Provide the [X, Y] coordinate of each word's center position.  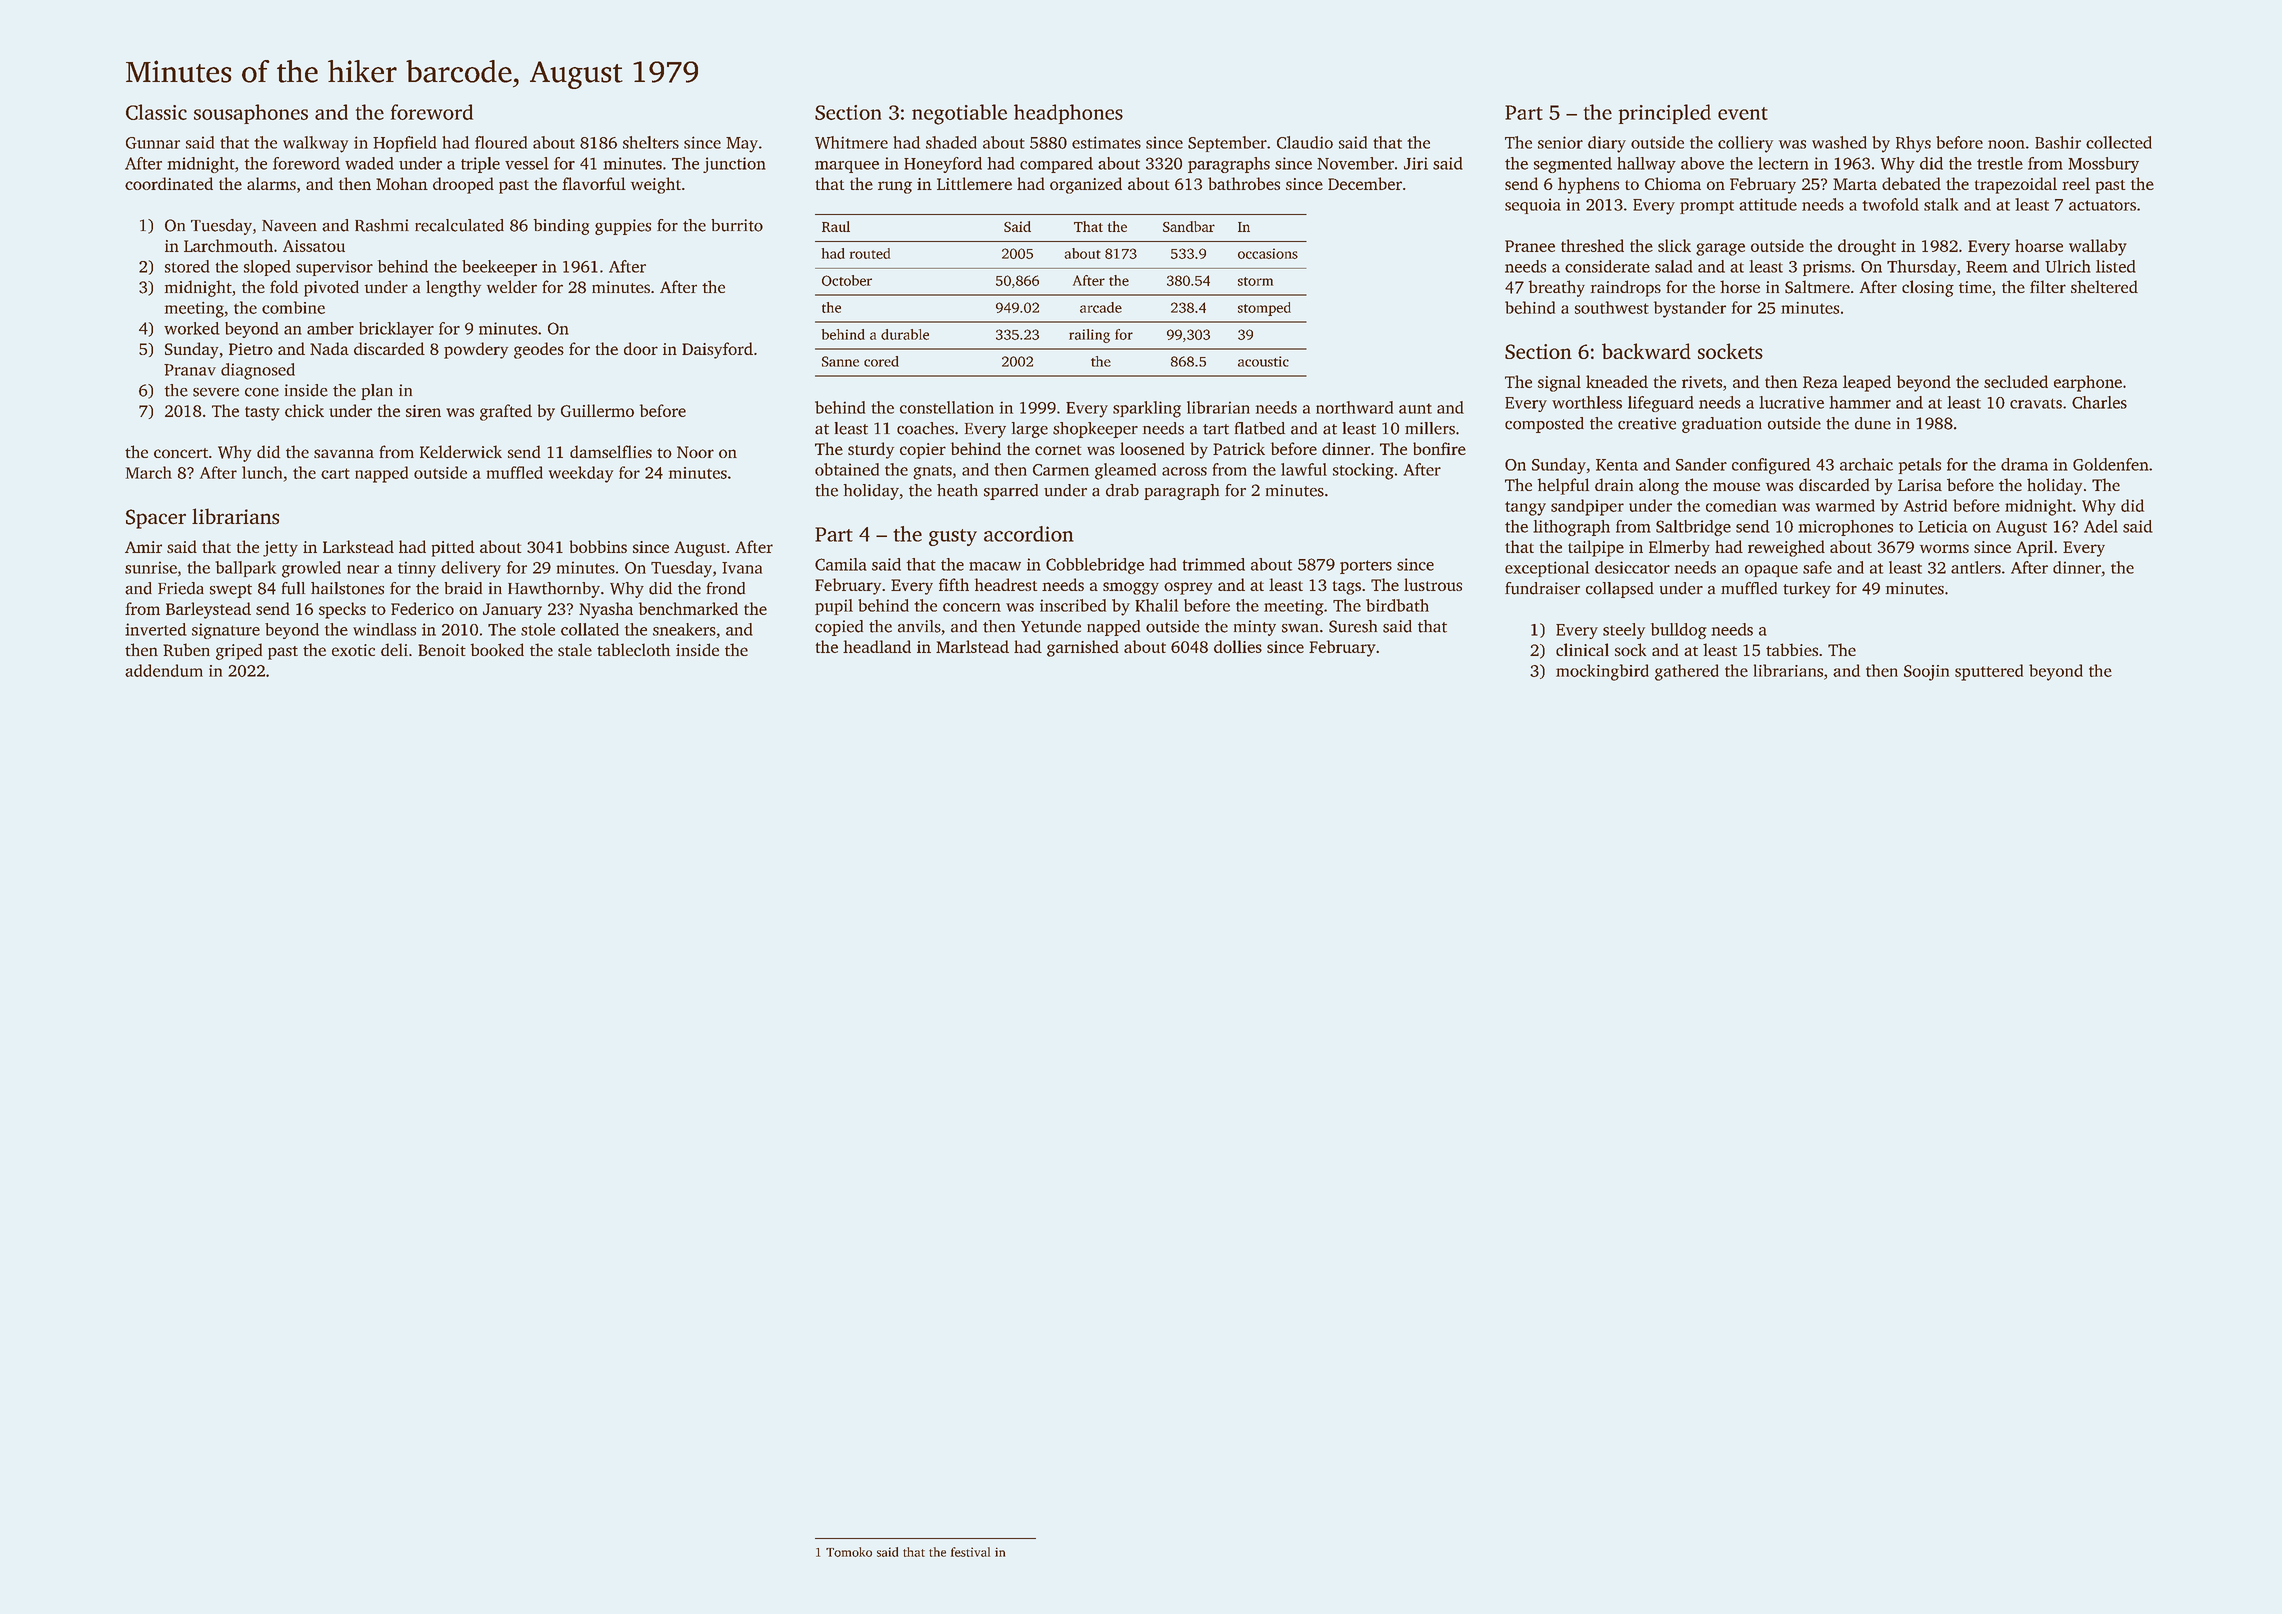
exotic [353, 650]
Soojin [1926, 673]
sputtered [1989, 672]
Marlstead [972, 646]
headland [877, 646]
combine [293, 307]
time [1975, 287]
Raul [836, 226]
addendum [164, 670]
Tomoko [849, 1552]
